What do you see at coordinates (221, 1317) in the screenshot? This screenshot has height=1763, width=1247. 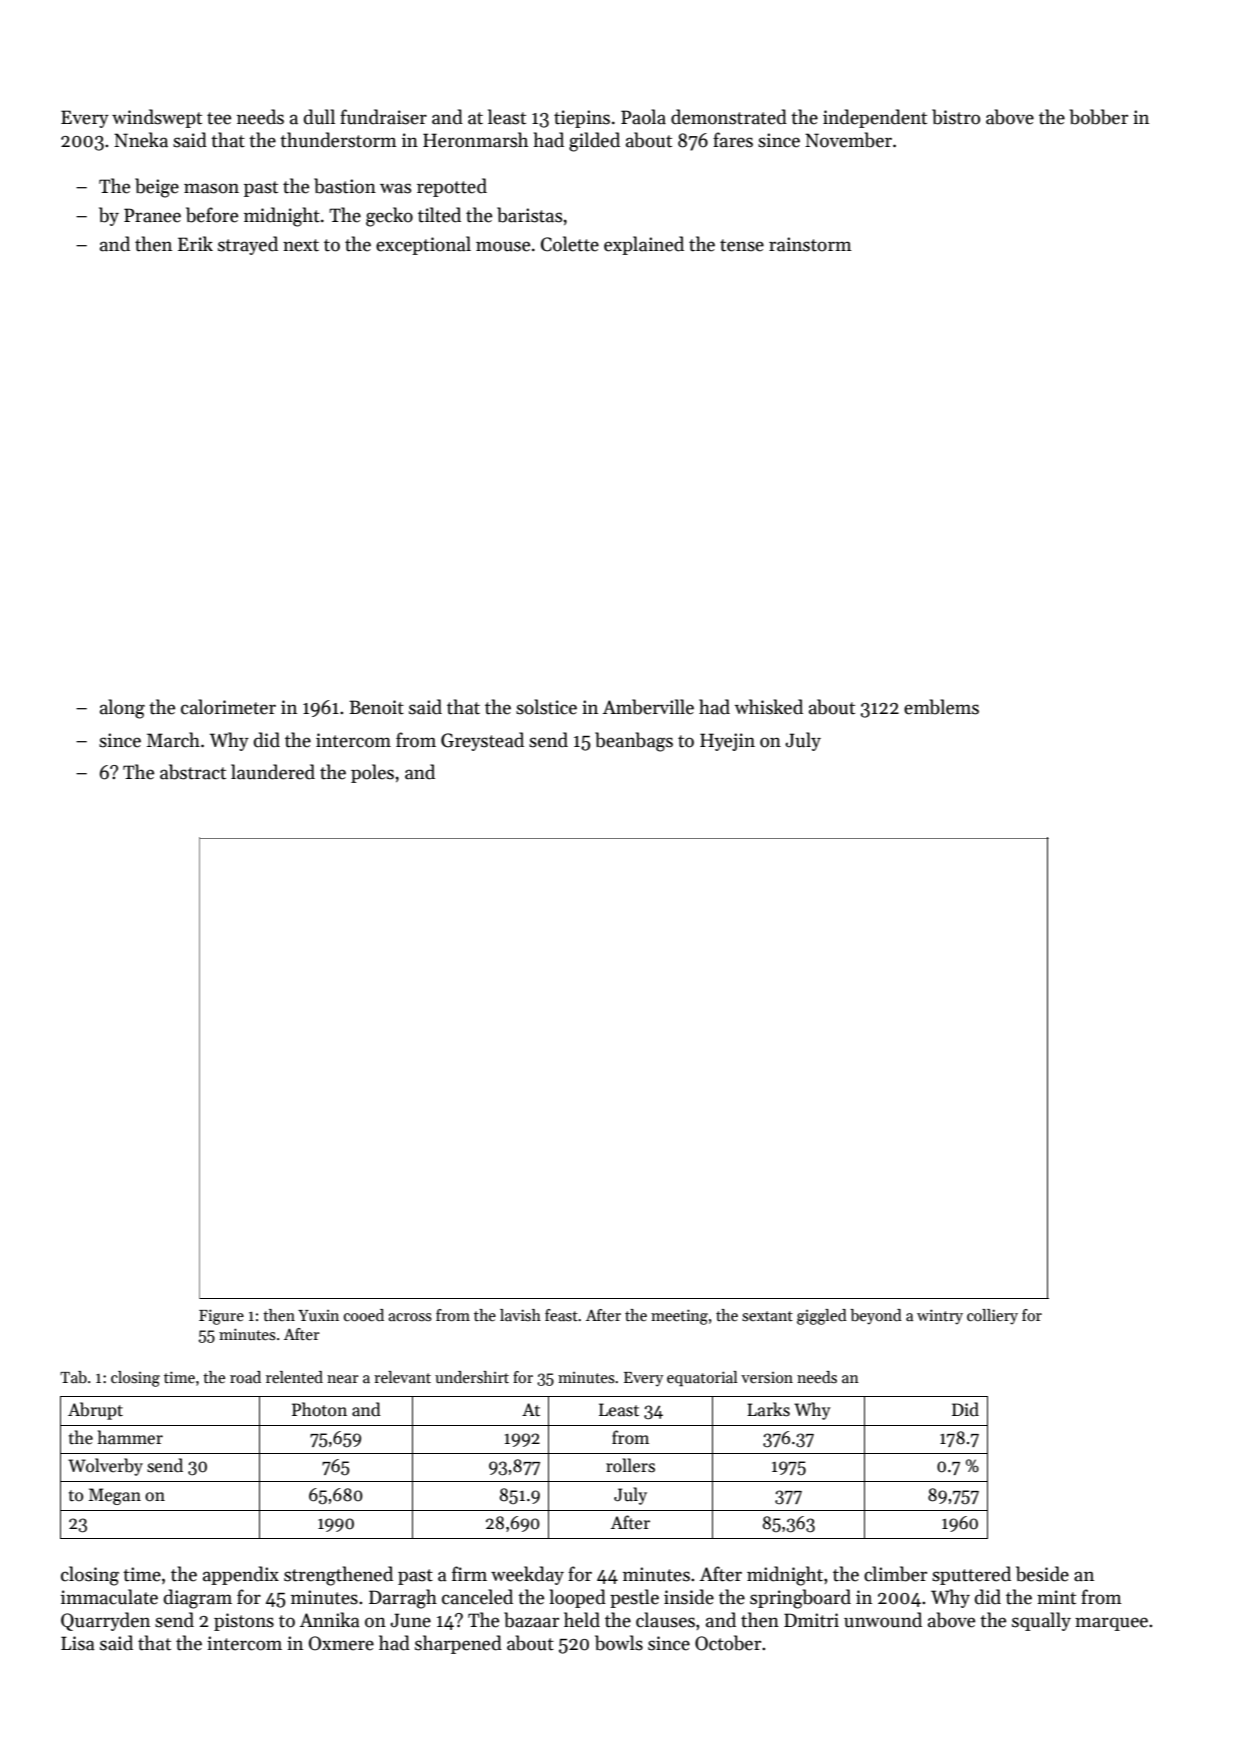 I see `Figure` at bounding box center [221, 1317].
